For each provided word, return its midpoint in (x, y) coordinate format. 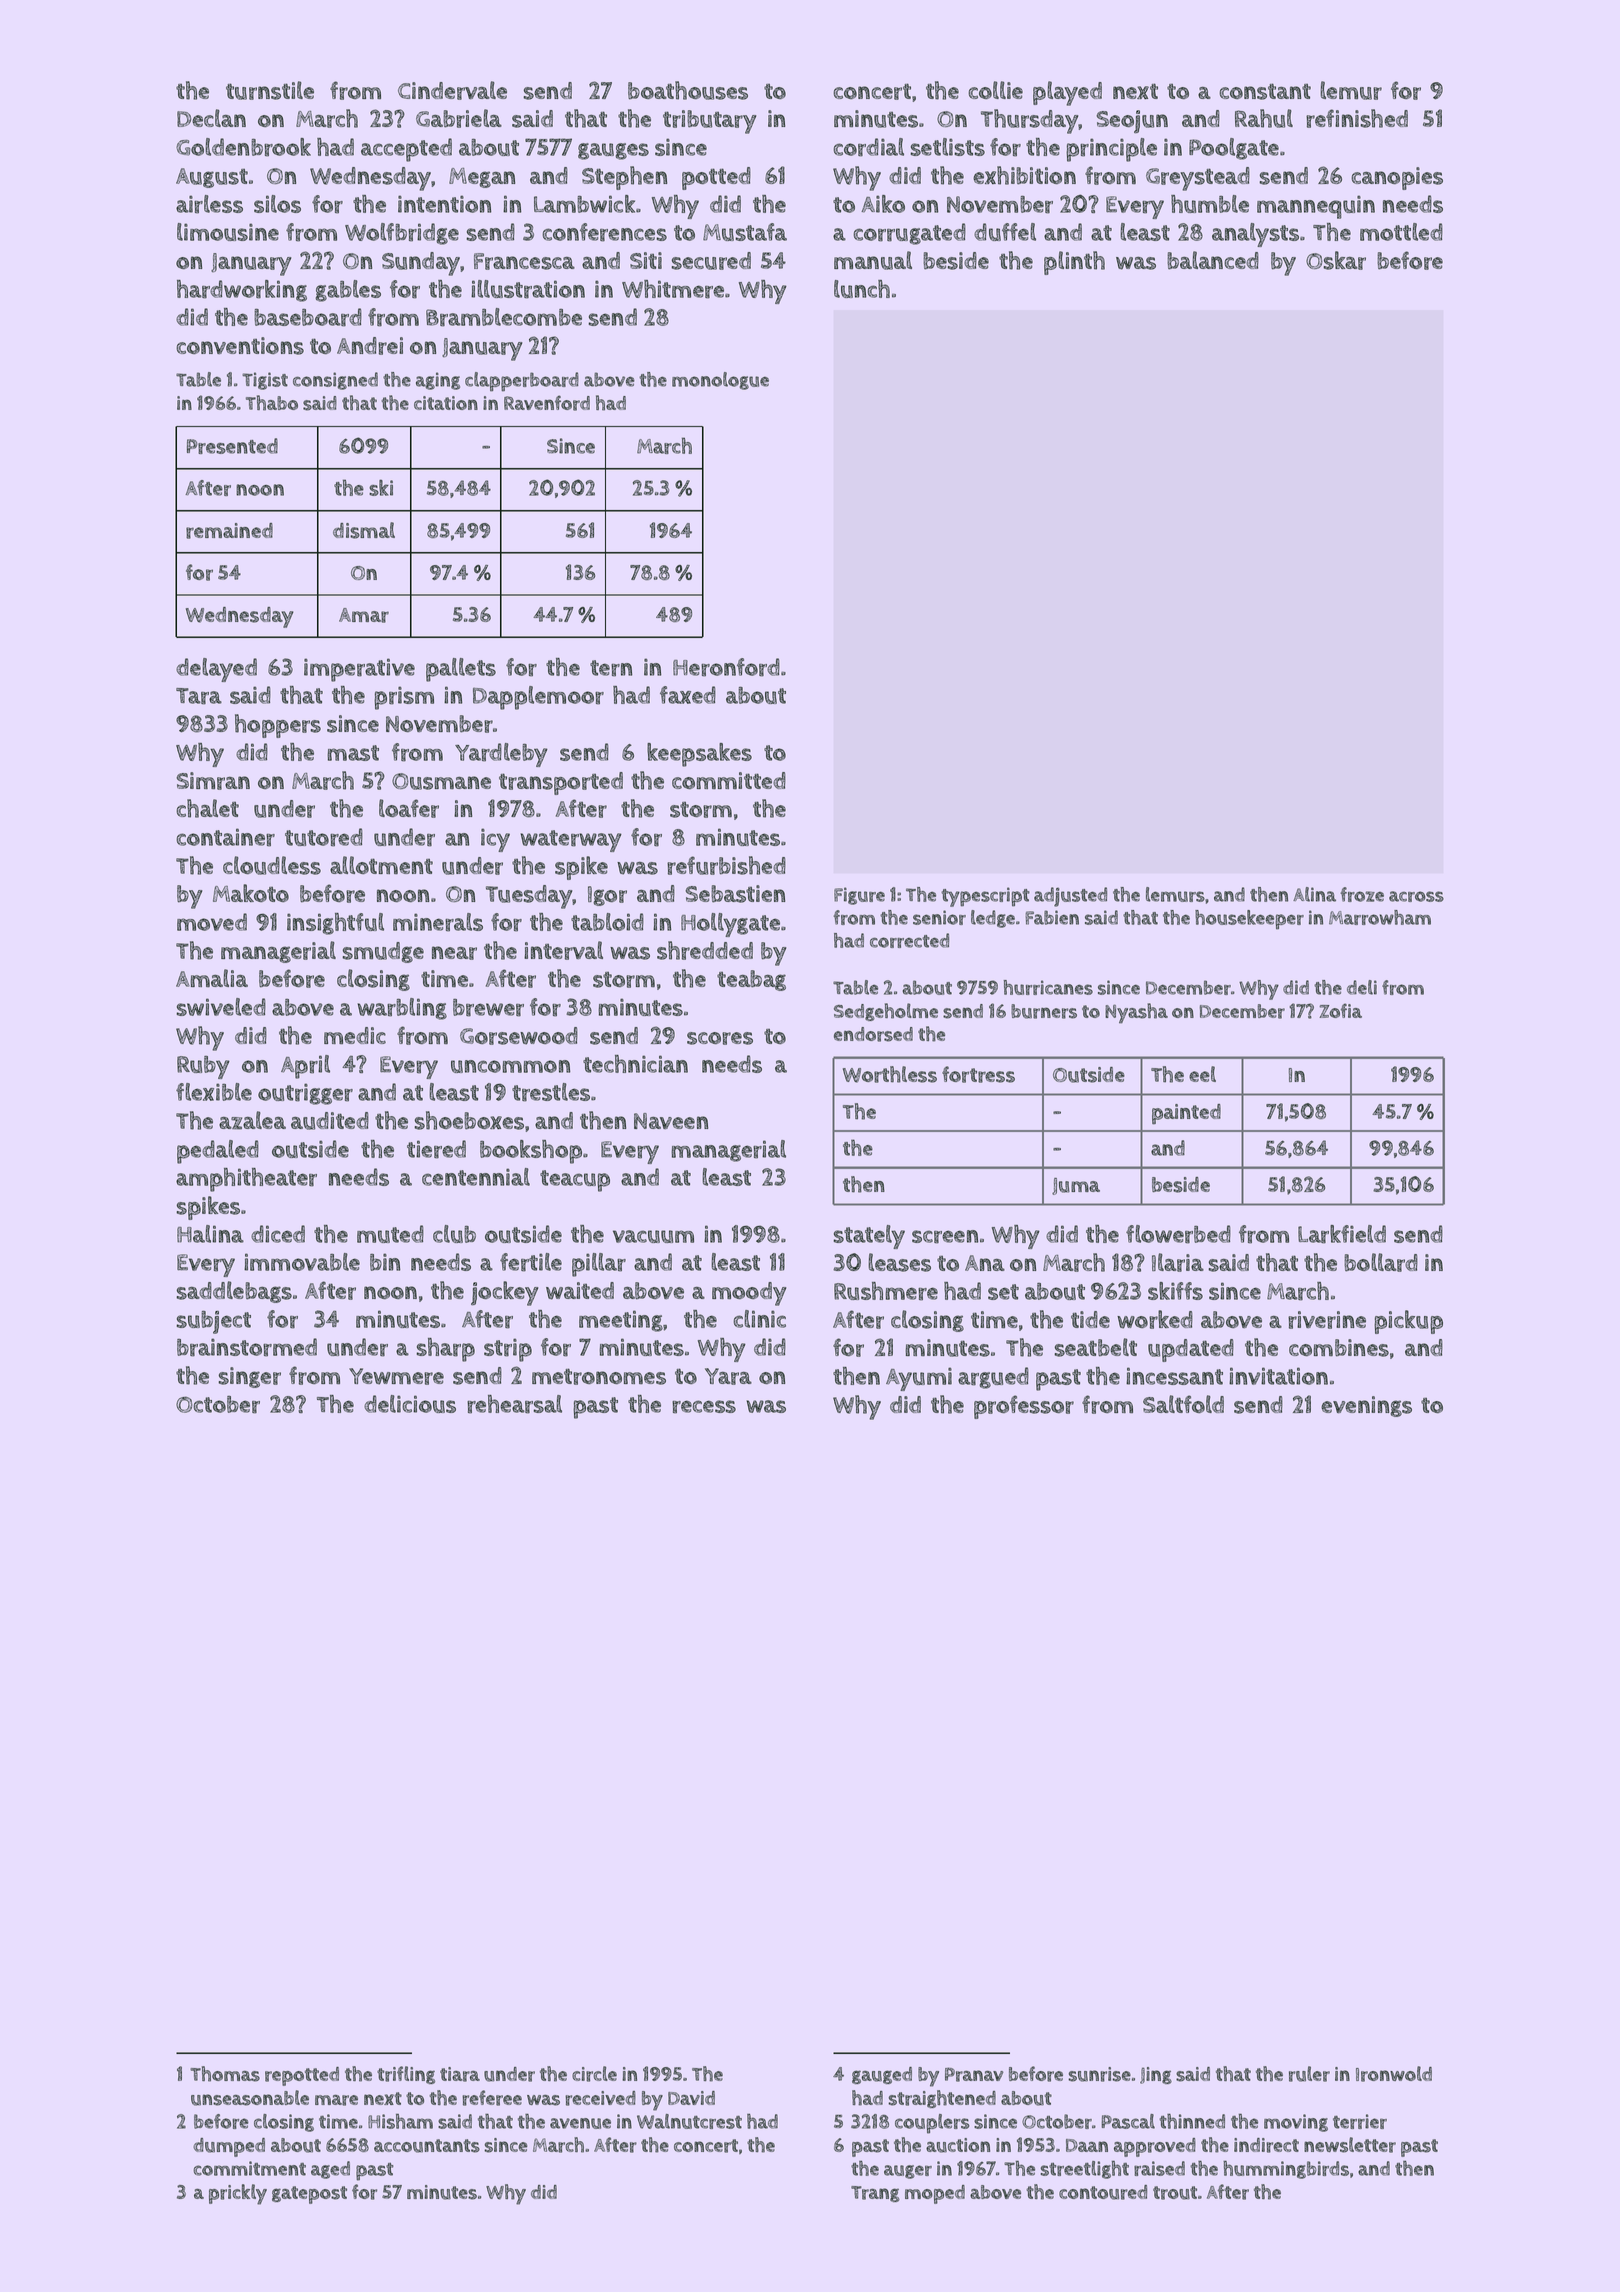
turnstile (270, 90)
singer (250, 1377)
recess (704, 1407)
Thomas (225, 2074)
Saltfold (1183, 1404)
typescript (985, 897)
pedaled (218, 1152)
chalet (208, 808)
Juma (1076, 1186)
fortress (978, 1074)
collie (996, 90)
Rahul (1264, 118)
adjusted (1070, 897)
